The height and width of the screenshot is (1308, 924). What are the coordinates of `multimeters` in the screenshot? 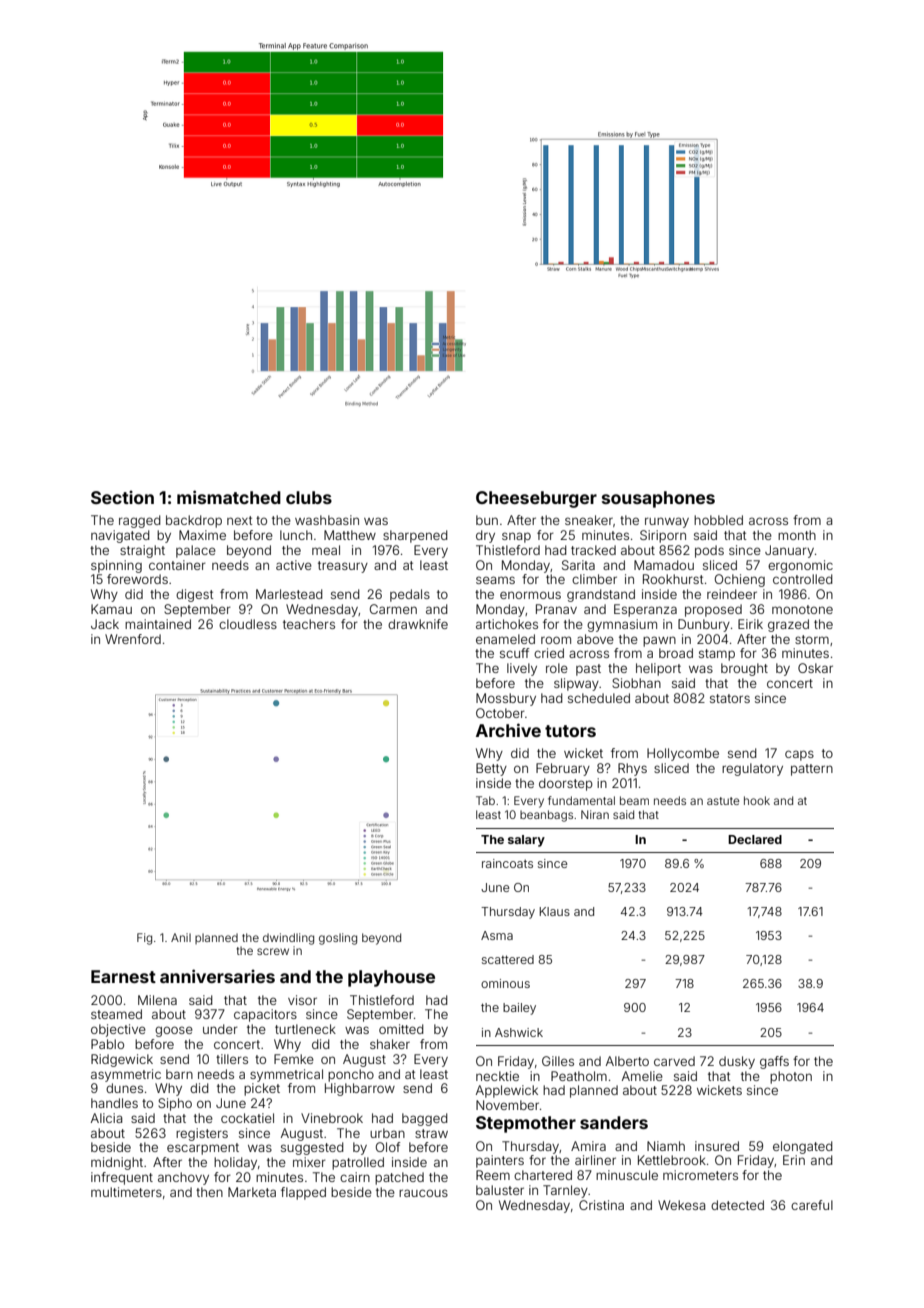 It's located at (126, 1192).
